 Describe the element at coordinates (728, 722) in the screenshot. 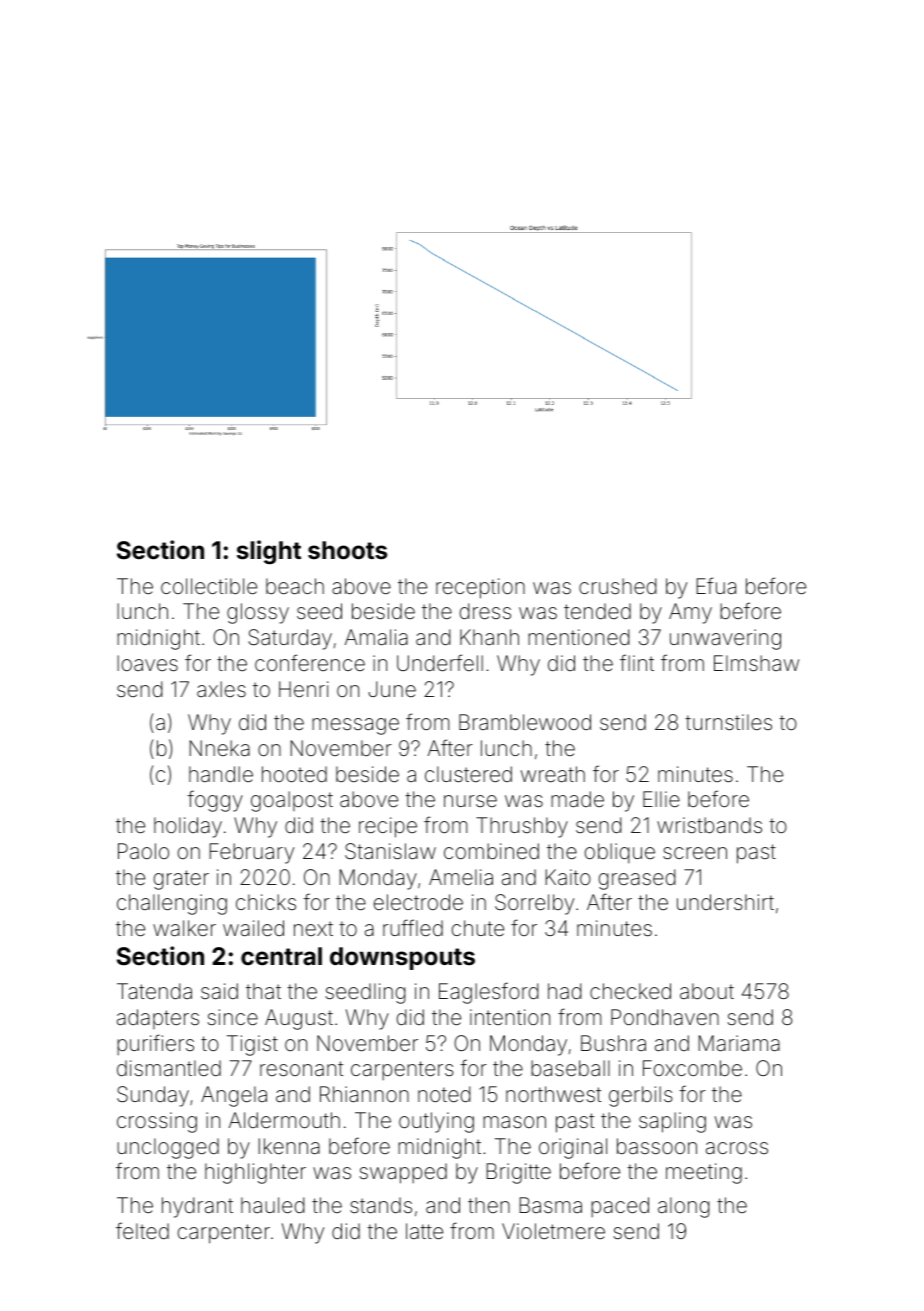

I see `turnstiles` at that location.
